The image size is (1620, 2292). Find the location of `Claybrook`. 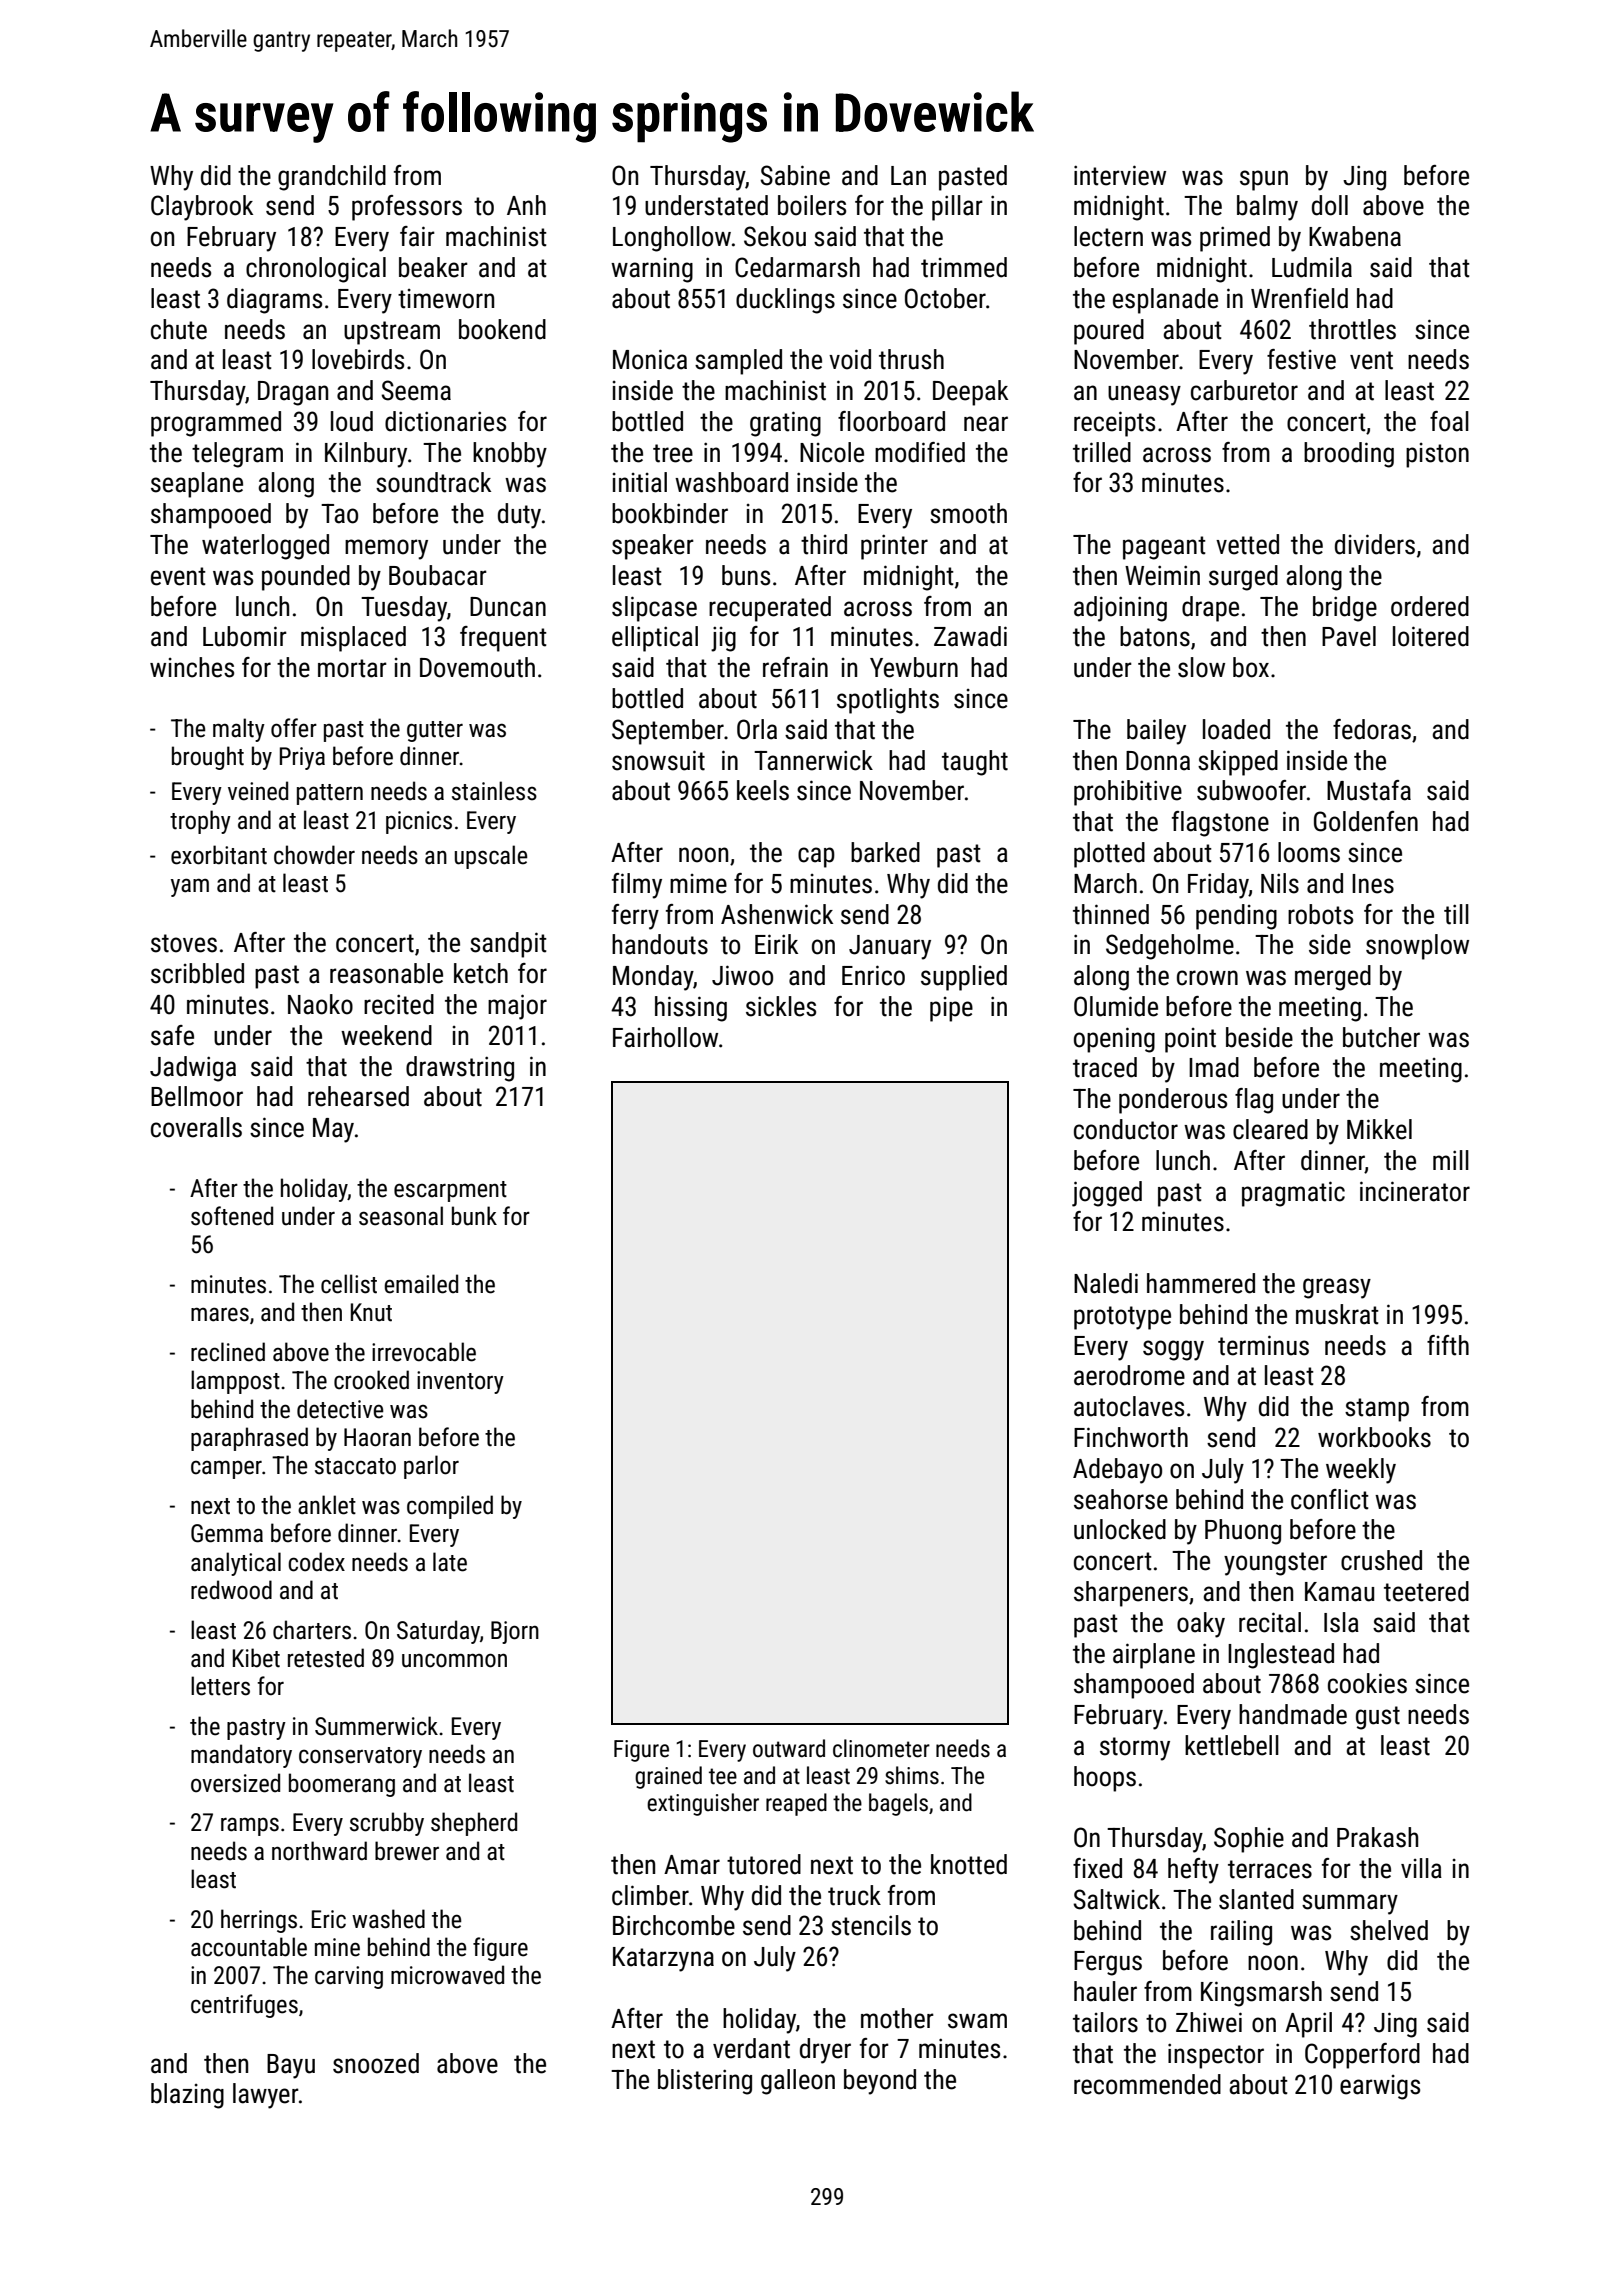

Claybrook is located at coordinates (202, 208).
